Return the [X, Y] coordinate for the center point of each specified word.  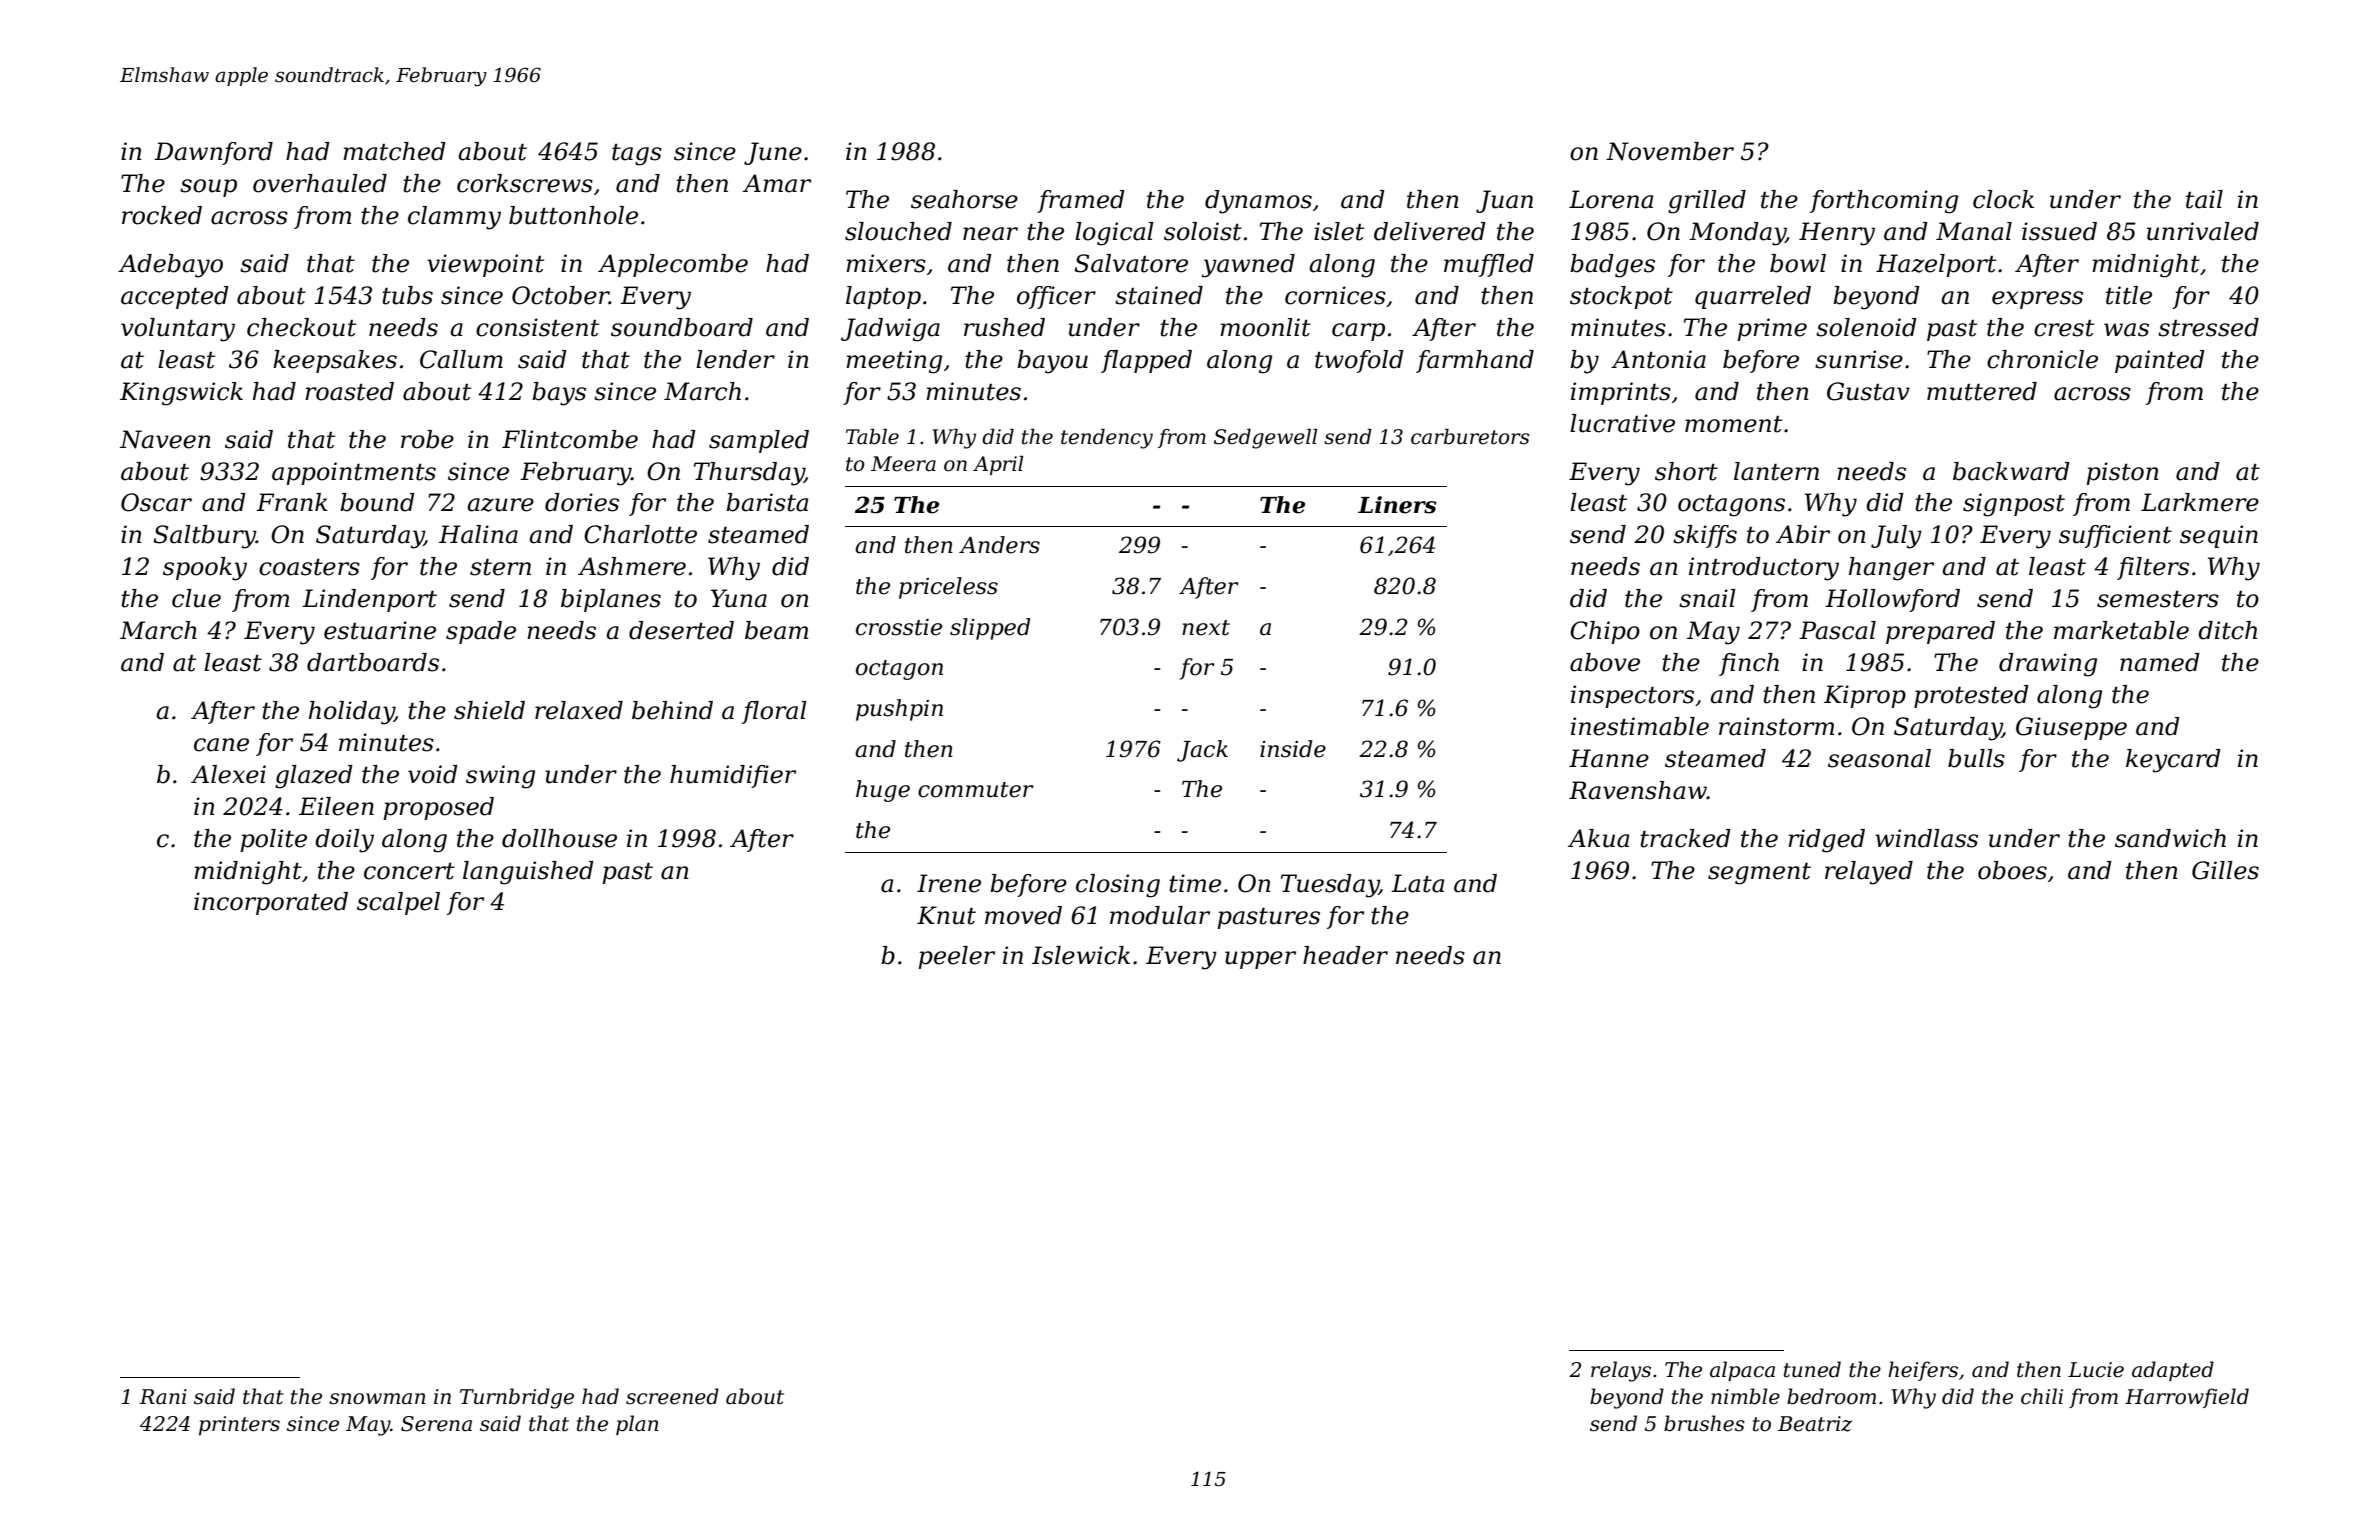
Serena [436, 1424]
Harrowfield [2187, 1398]
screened [672, 1396]
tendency [1107, 439]
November [1670, 151]
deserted [681, 630]
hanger [1891, 569]
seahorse [964, 199]
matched [394, 151]
